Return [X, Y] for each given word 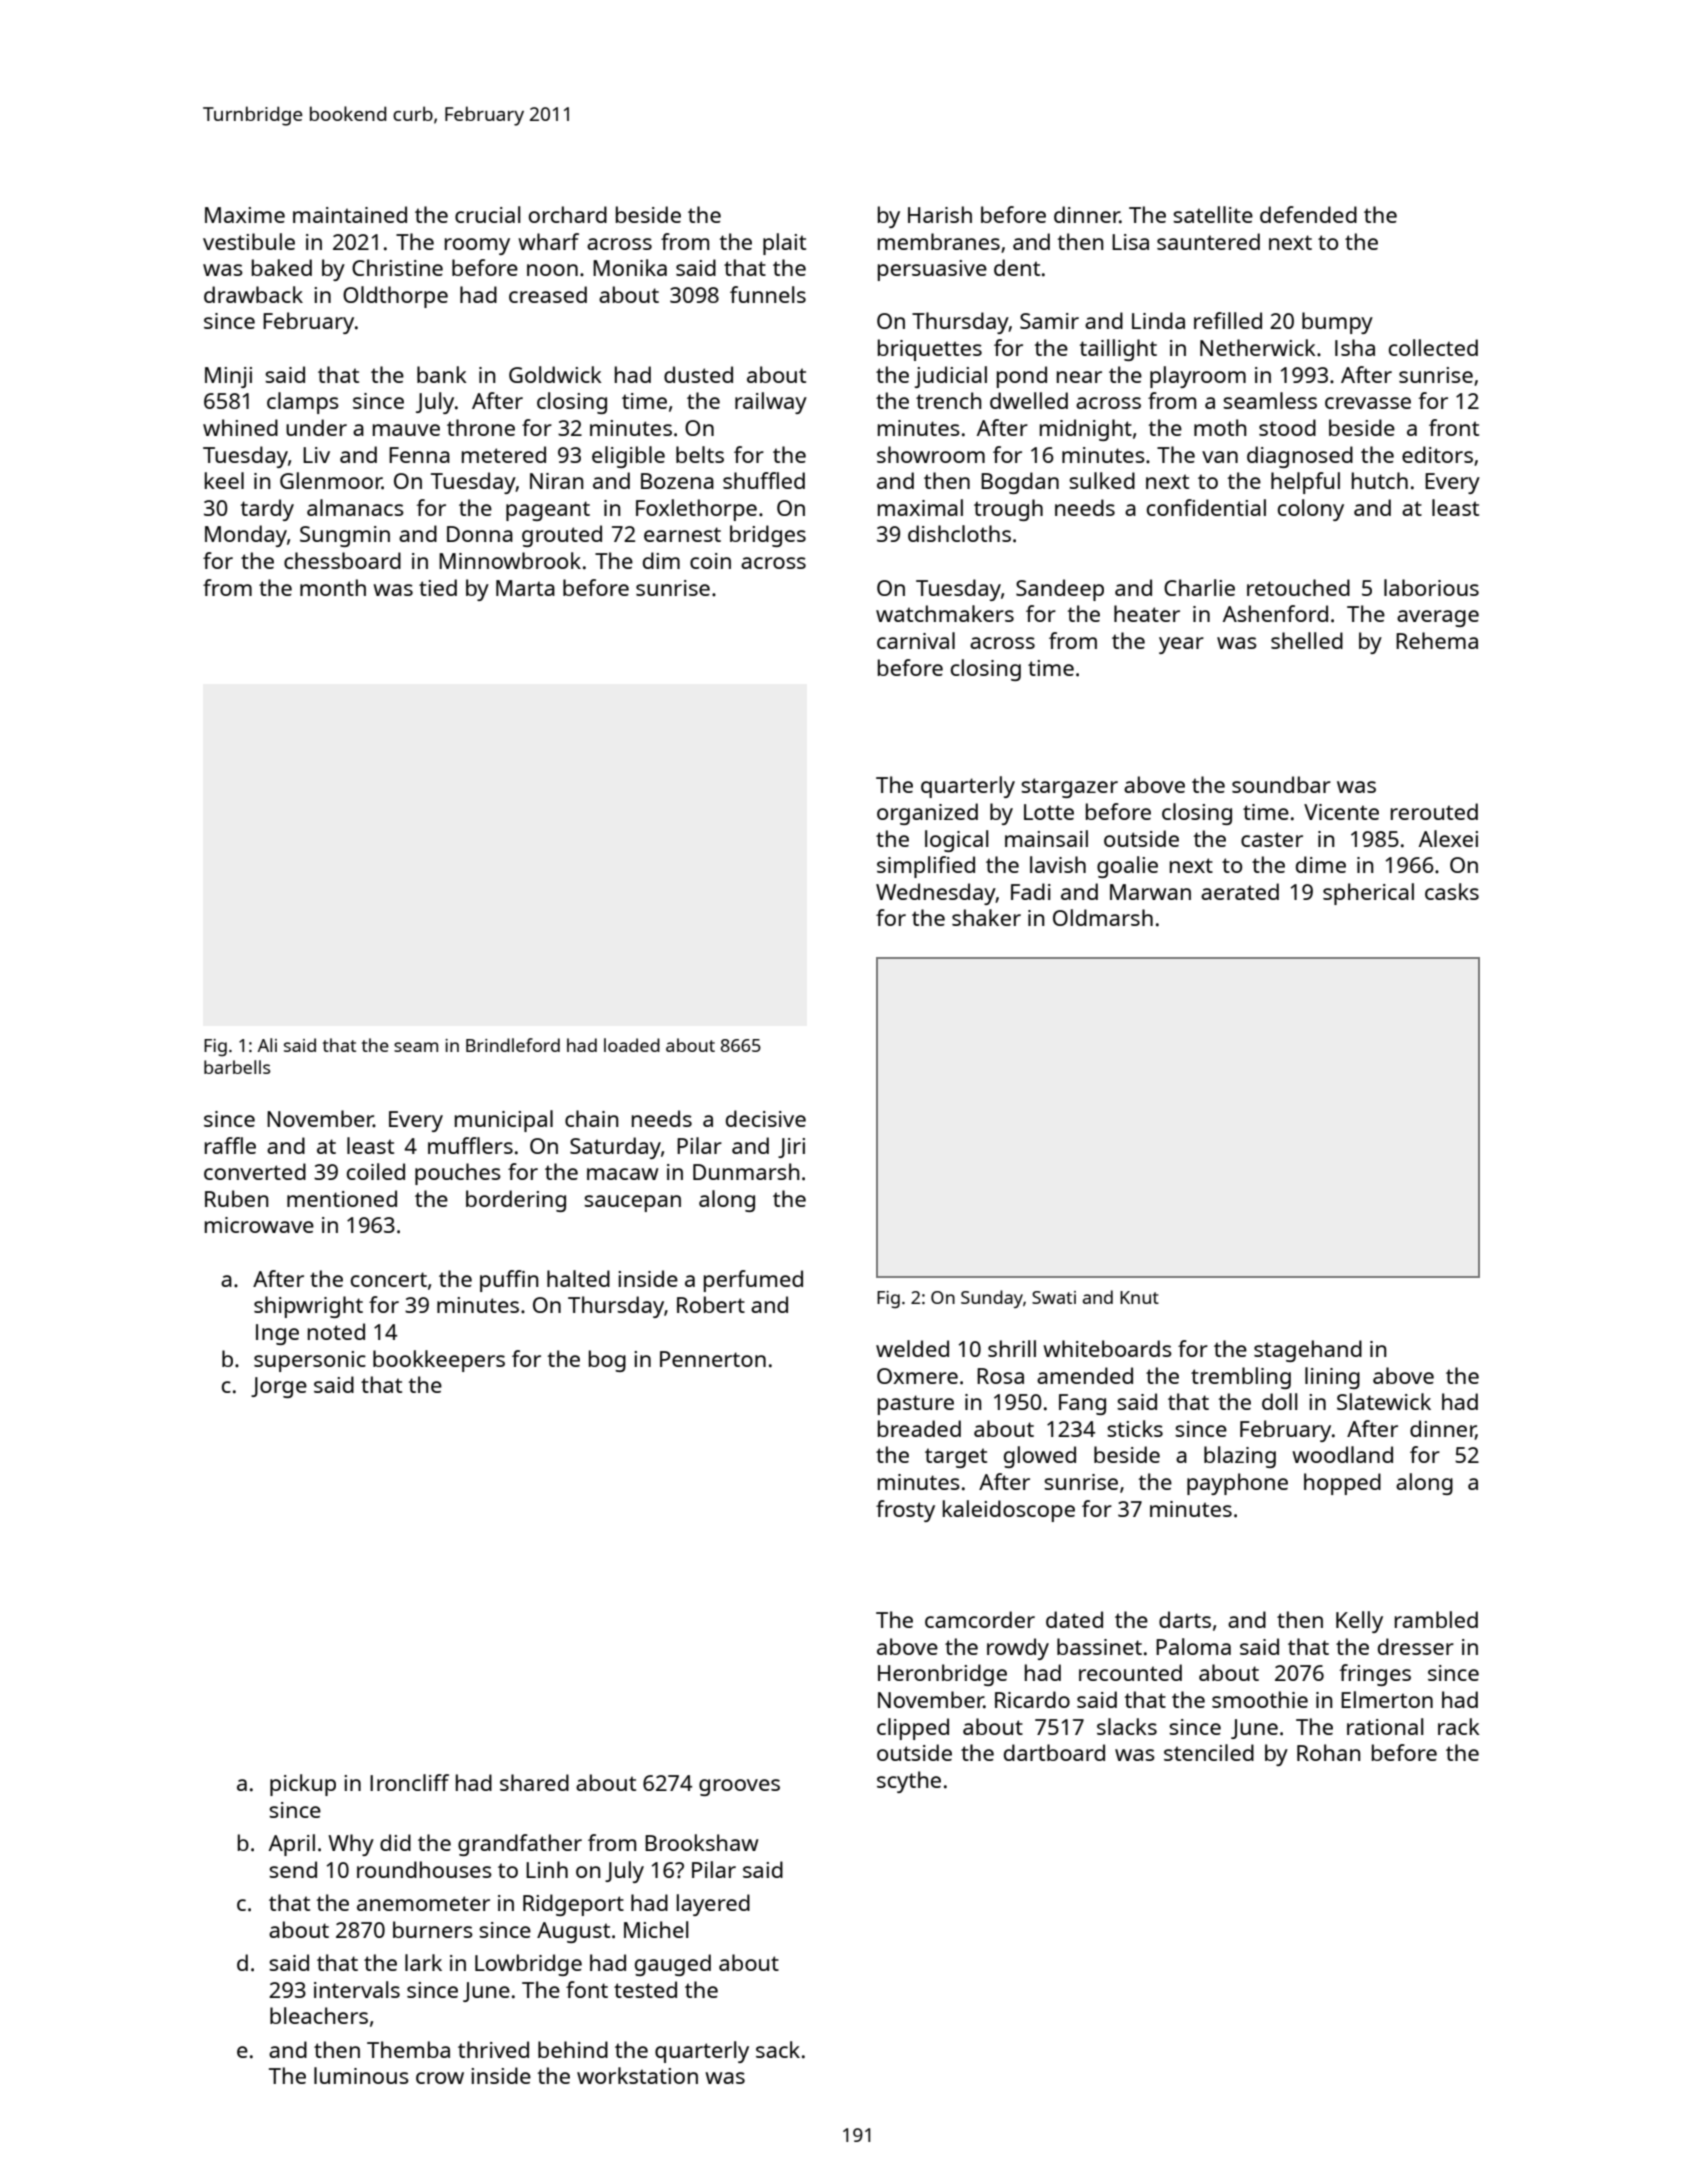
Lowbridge [528, 1965]
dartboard [1054, 1752]
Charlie [1199, 587]
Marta [525, 588]
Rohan [1328, 1752]
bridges [768, 536]
